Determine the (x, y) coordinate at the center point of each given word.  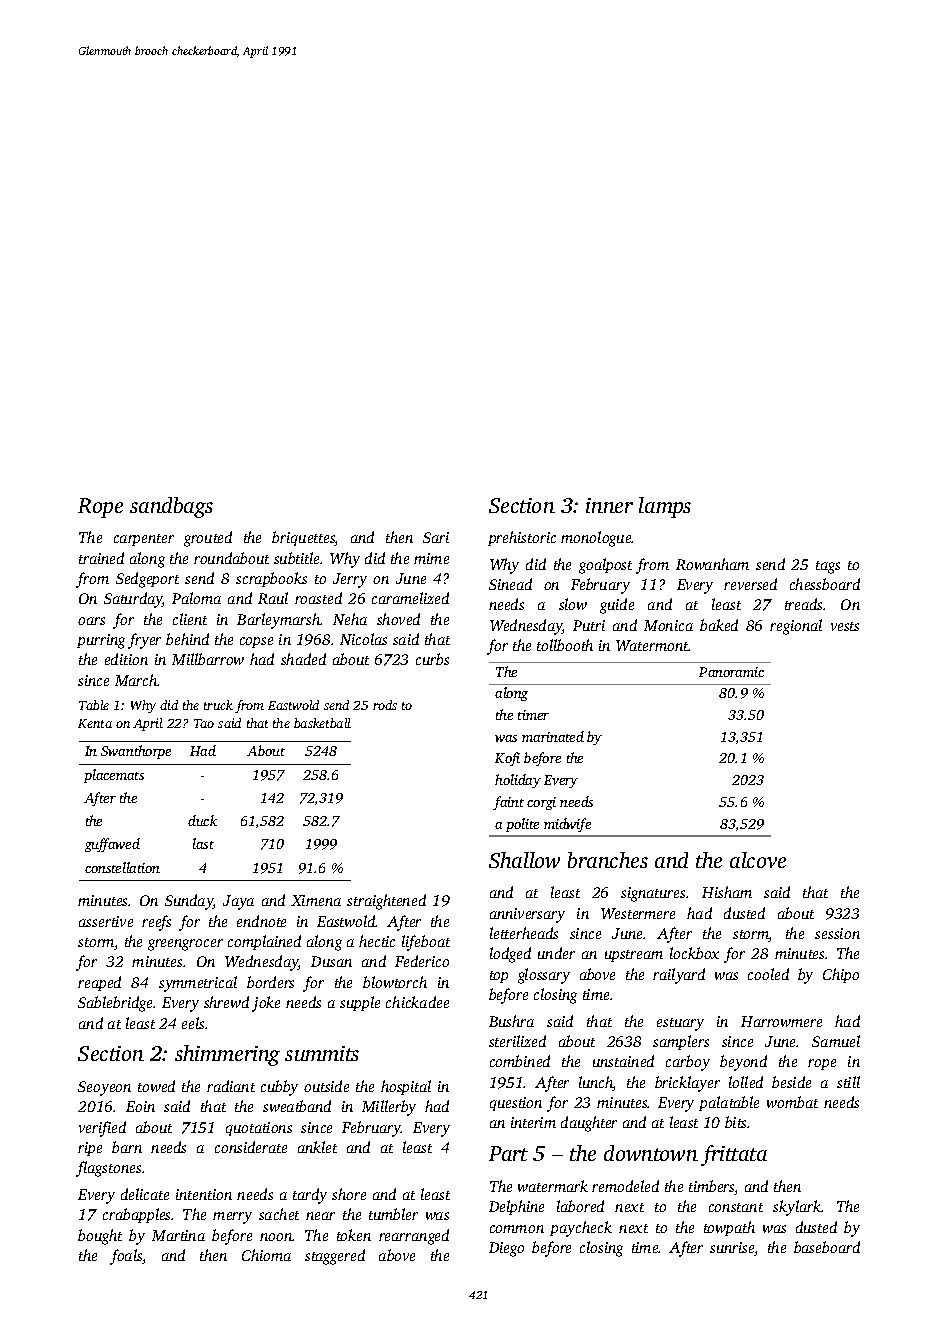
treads (804, 604)
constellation (122, 867)
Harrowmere (781, 1021)
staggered (335, 1257)
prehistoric (522, 538)
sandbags (171, 507)
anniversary (527, 915)
